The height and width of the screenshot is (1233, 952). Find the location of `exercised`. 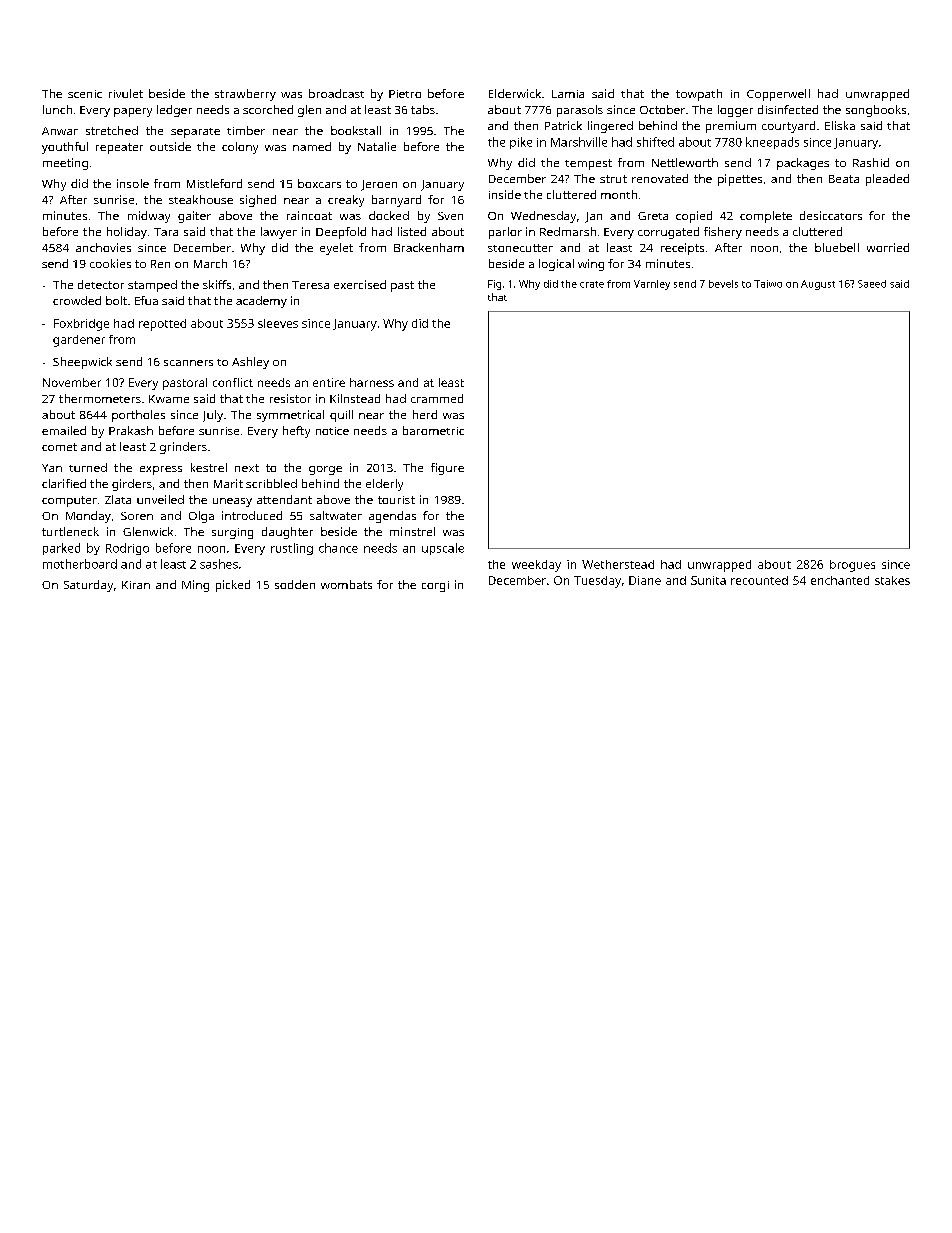

exercised is located at coordinates (360, 284).
